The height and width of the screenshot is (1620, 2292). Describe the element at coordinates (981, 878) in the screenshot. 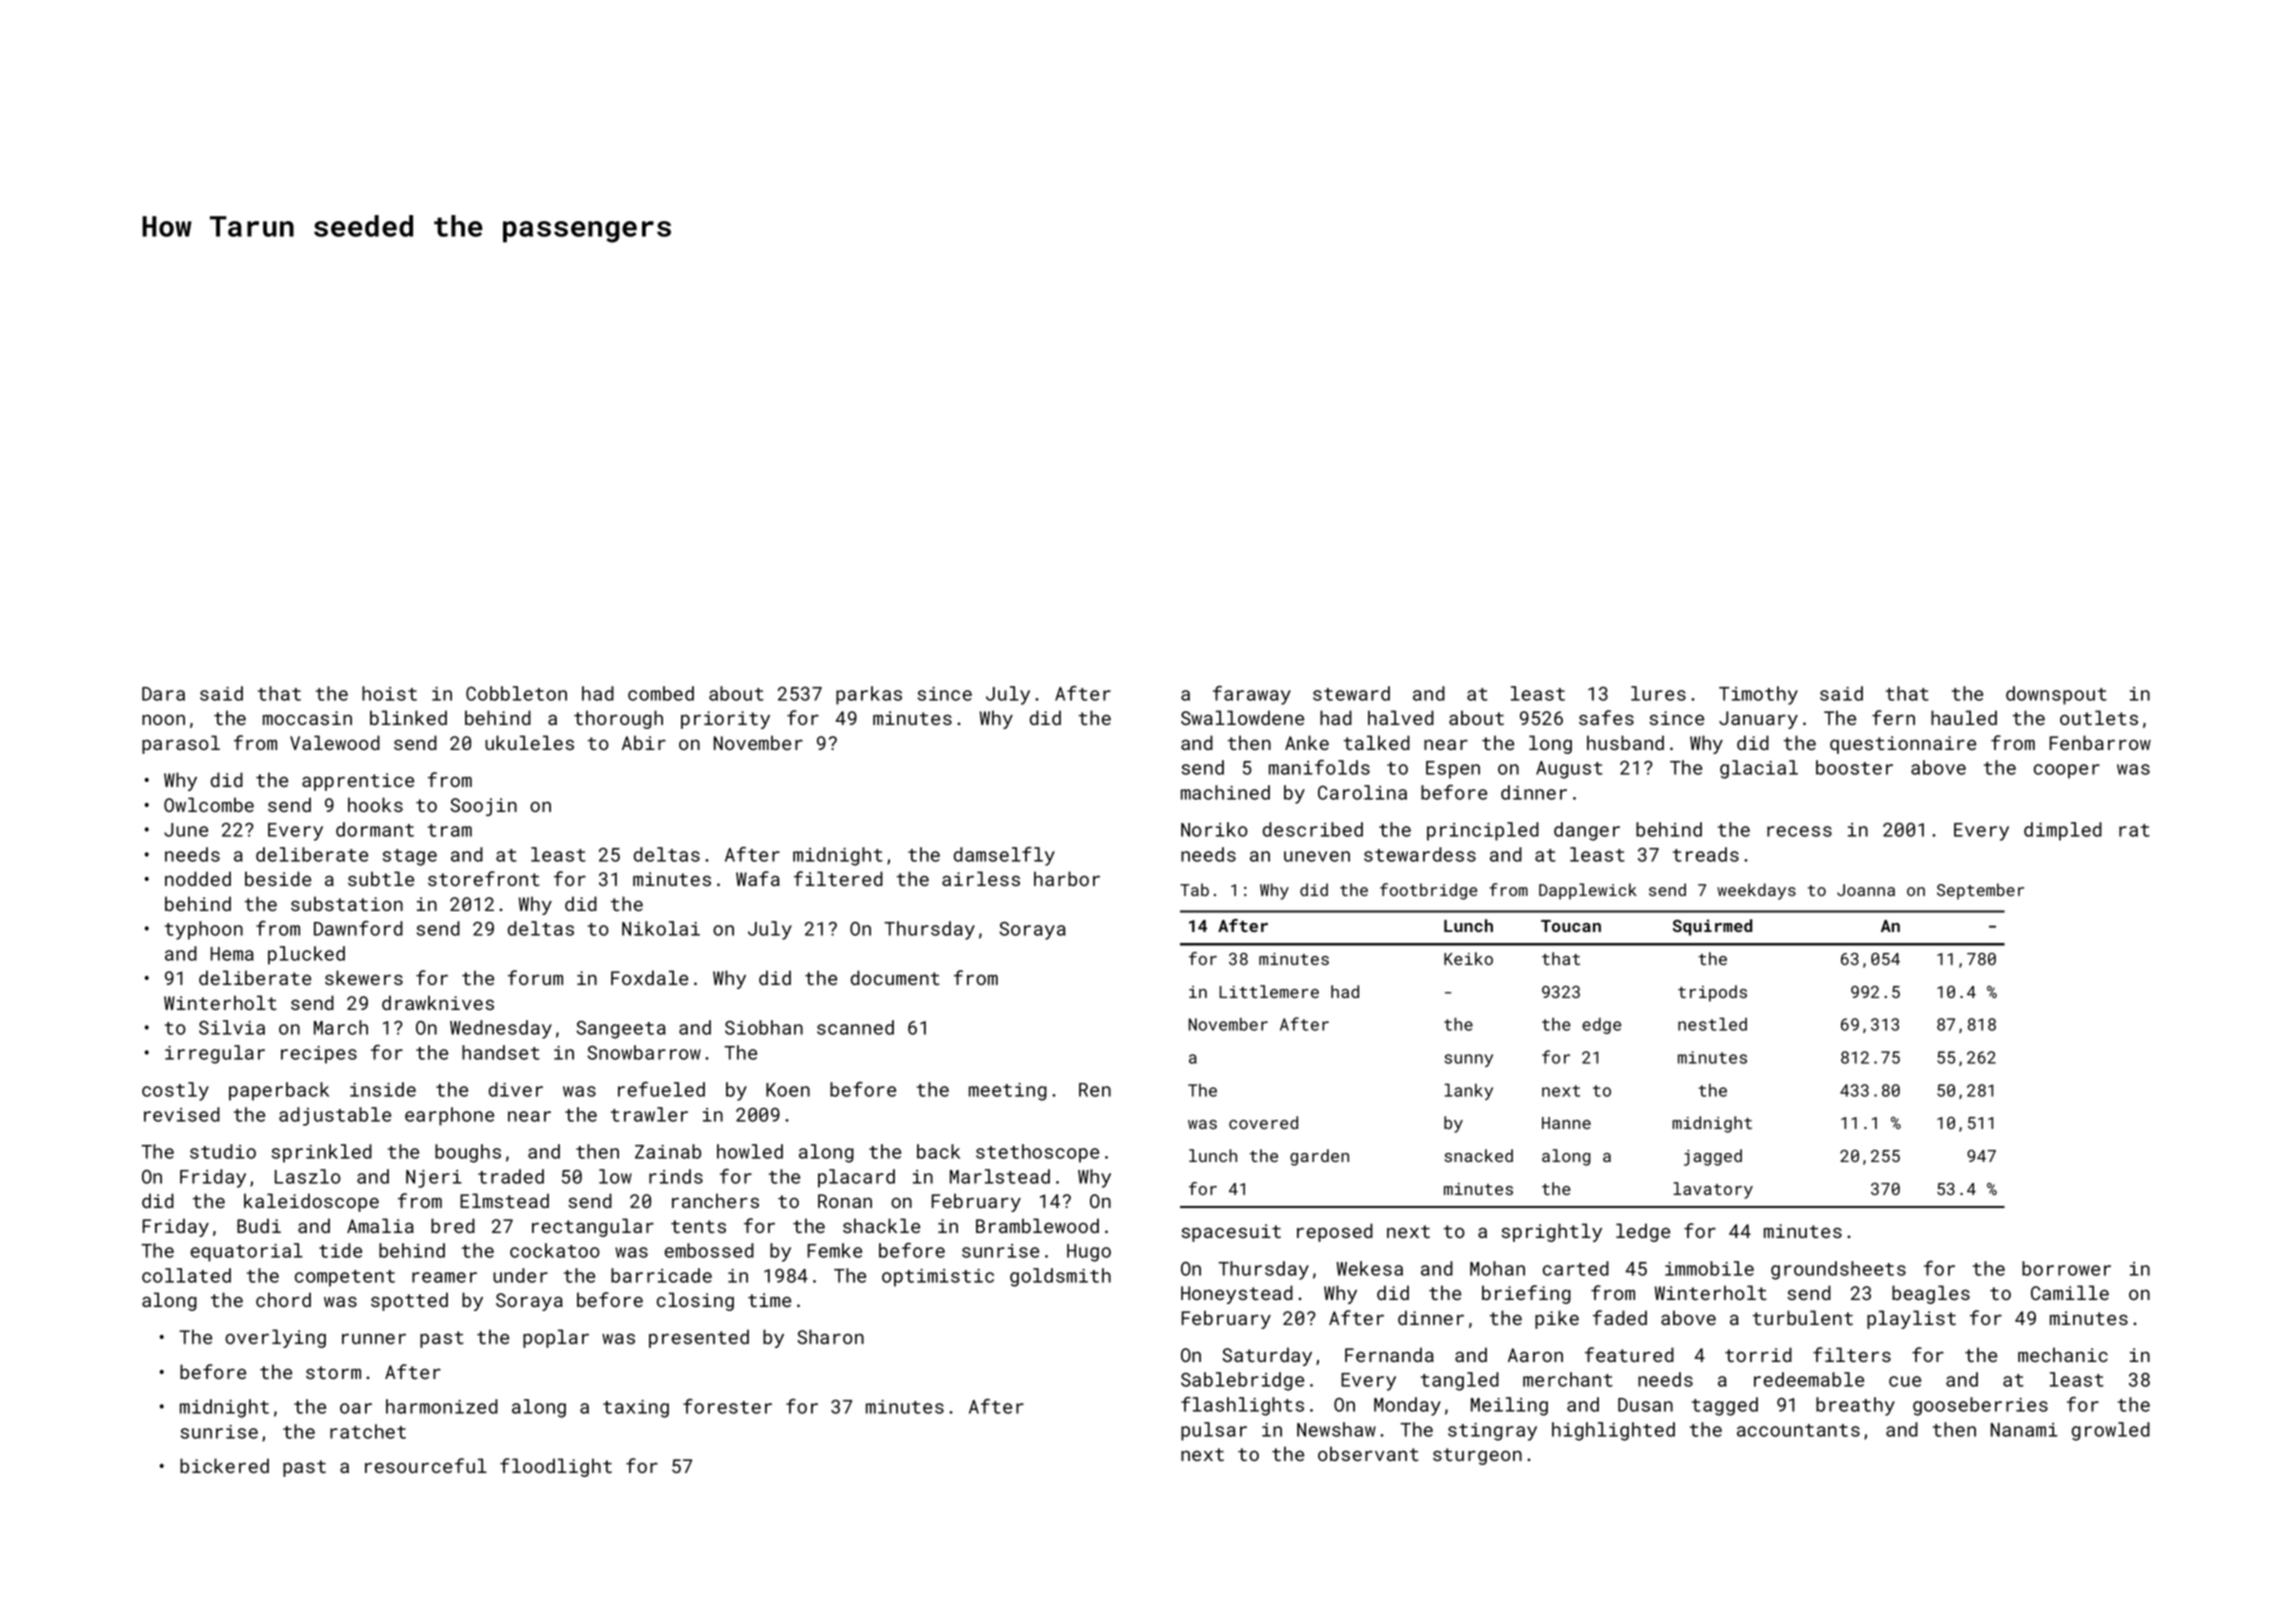

I see `airless` at that location.
